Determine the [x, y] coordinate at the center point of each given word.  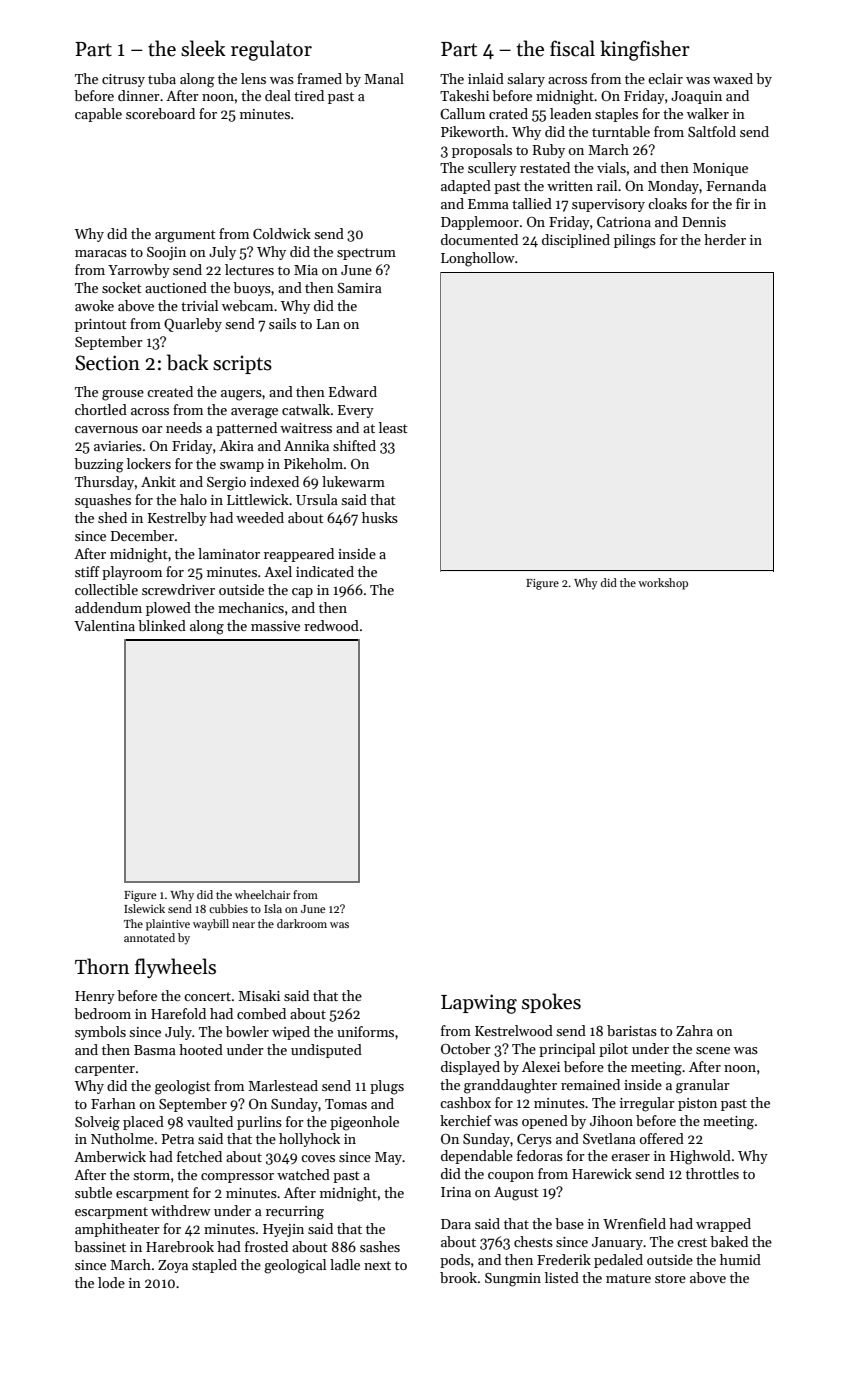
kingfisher [645, 50]
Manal [384, 78]
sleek [203, 48]
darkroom [302, 923]
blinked [162, 625]
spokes [551, 1003]
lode [111, 1282]
